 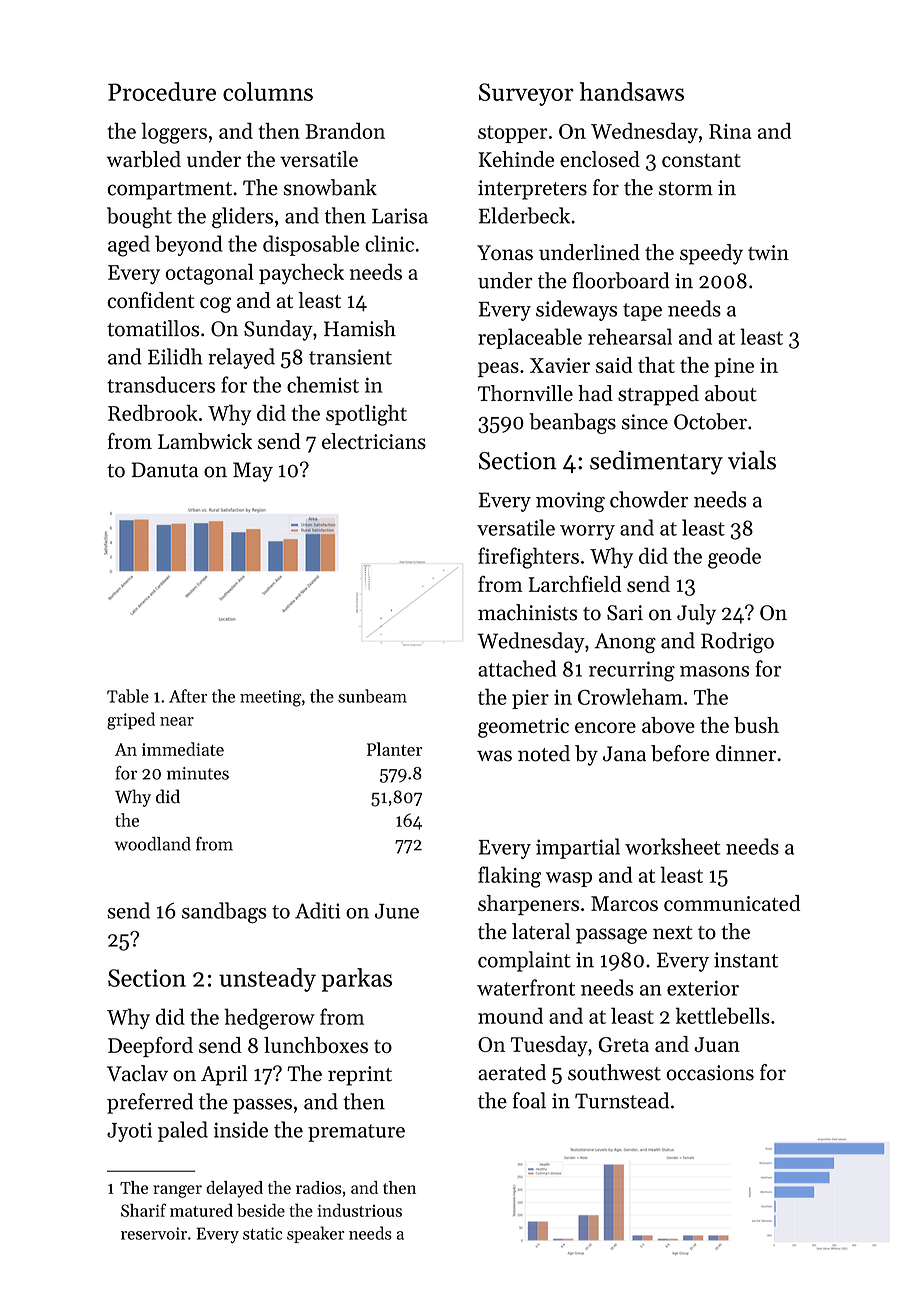 I want to click on enclosed, so click(x=600, y=159).
